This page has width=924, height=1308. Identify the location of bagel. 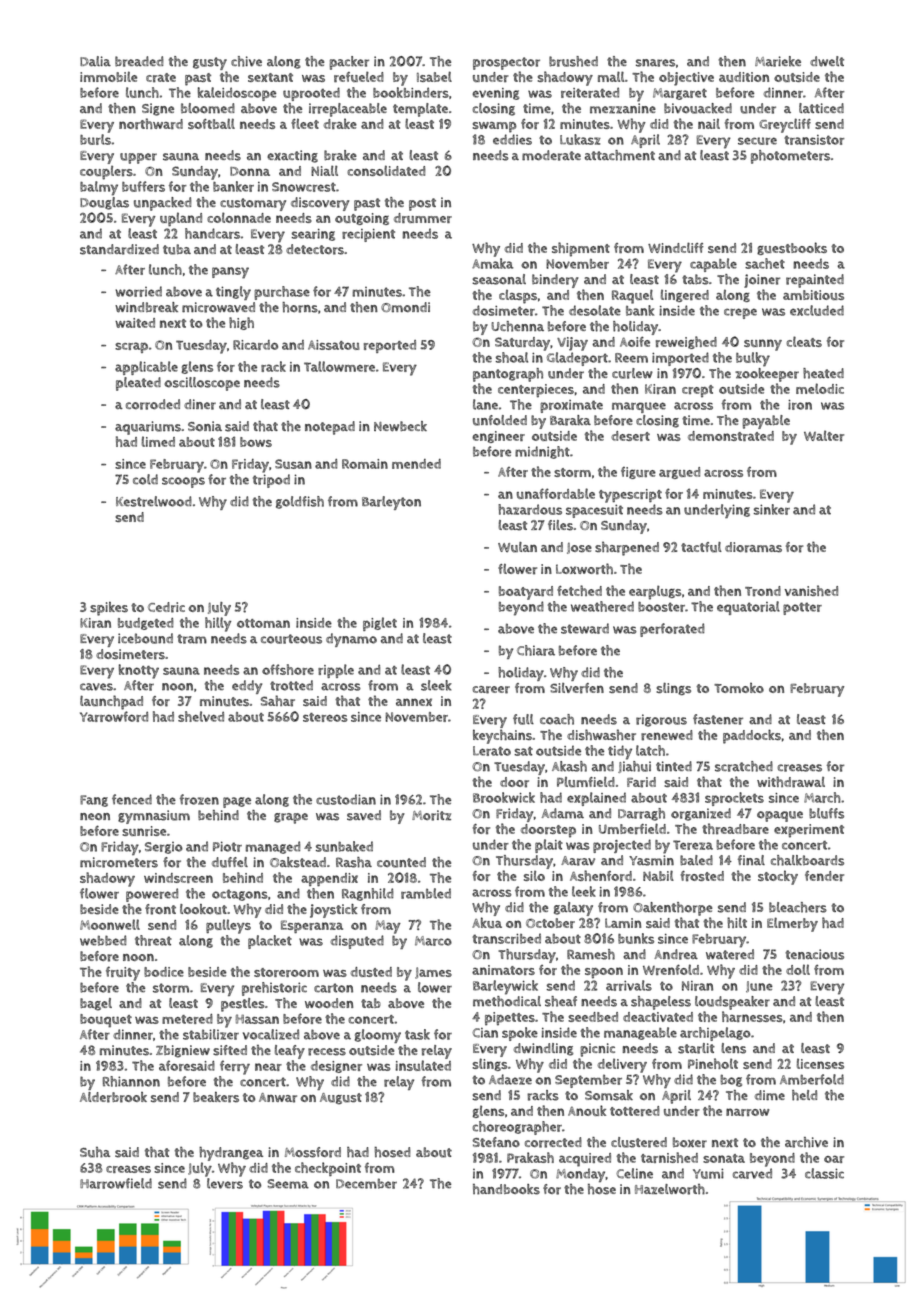
(96, 1004).
